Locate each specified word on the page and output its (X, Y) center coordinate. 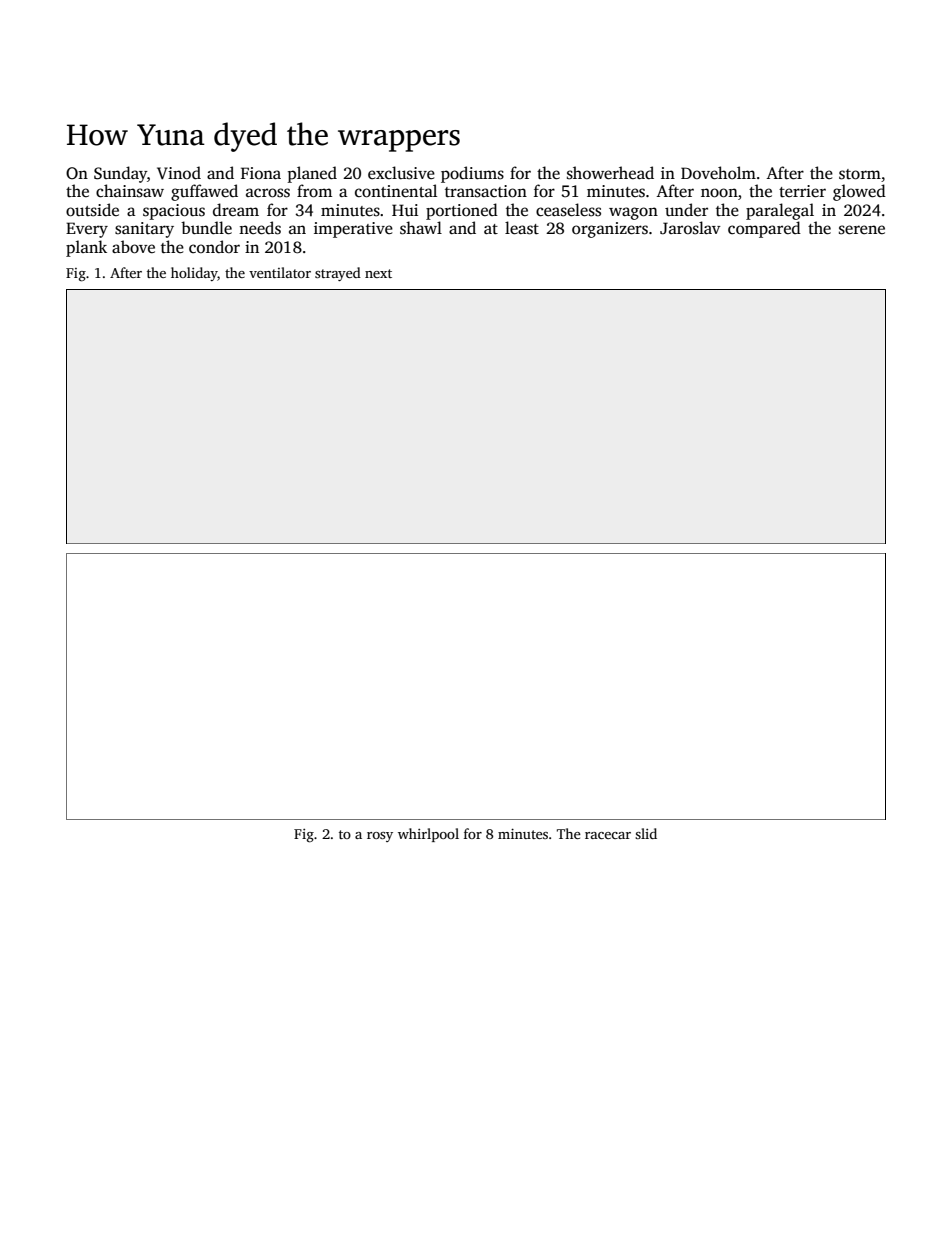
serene (862, 230)
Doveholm (718, 173)
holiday (194, 274)
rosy (380, 837)
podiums (472, 174)
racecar (608, 835)
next (378, 273)
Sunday (120, 174)
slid (646, 833)
